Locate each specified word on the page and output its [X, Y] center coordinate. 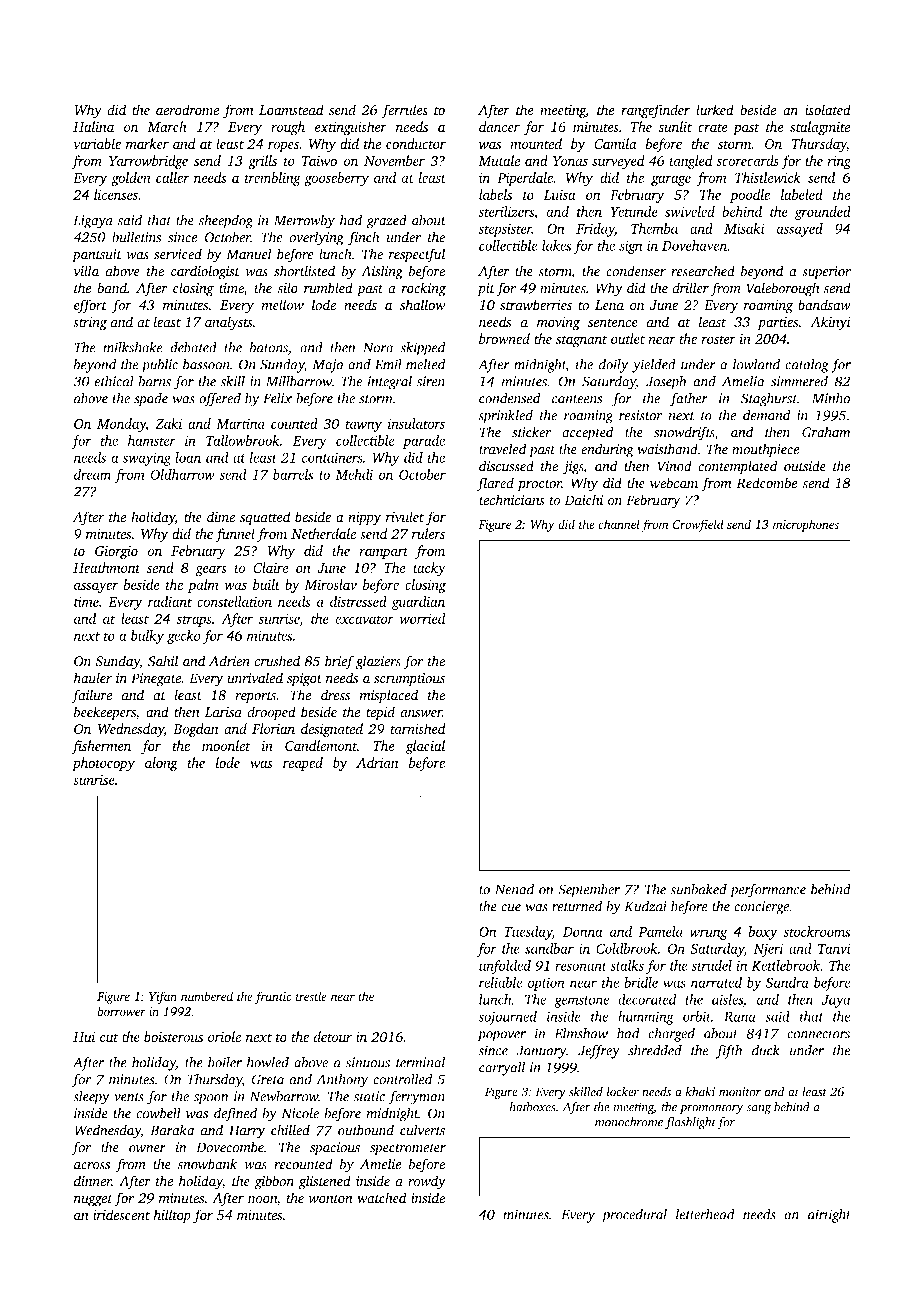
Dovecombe [230, 1147]
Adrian [377, 762]
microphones [806, 525]
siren [431, 381]
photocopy [103, 764]
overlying [316, 238]
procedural [634, 1216]
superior [826, 273]
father [689, 399]
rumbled [328, 288]
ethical [114, 381]
